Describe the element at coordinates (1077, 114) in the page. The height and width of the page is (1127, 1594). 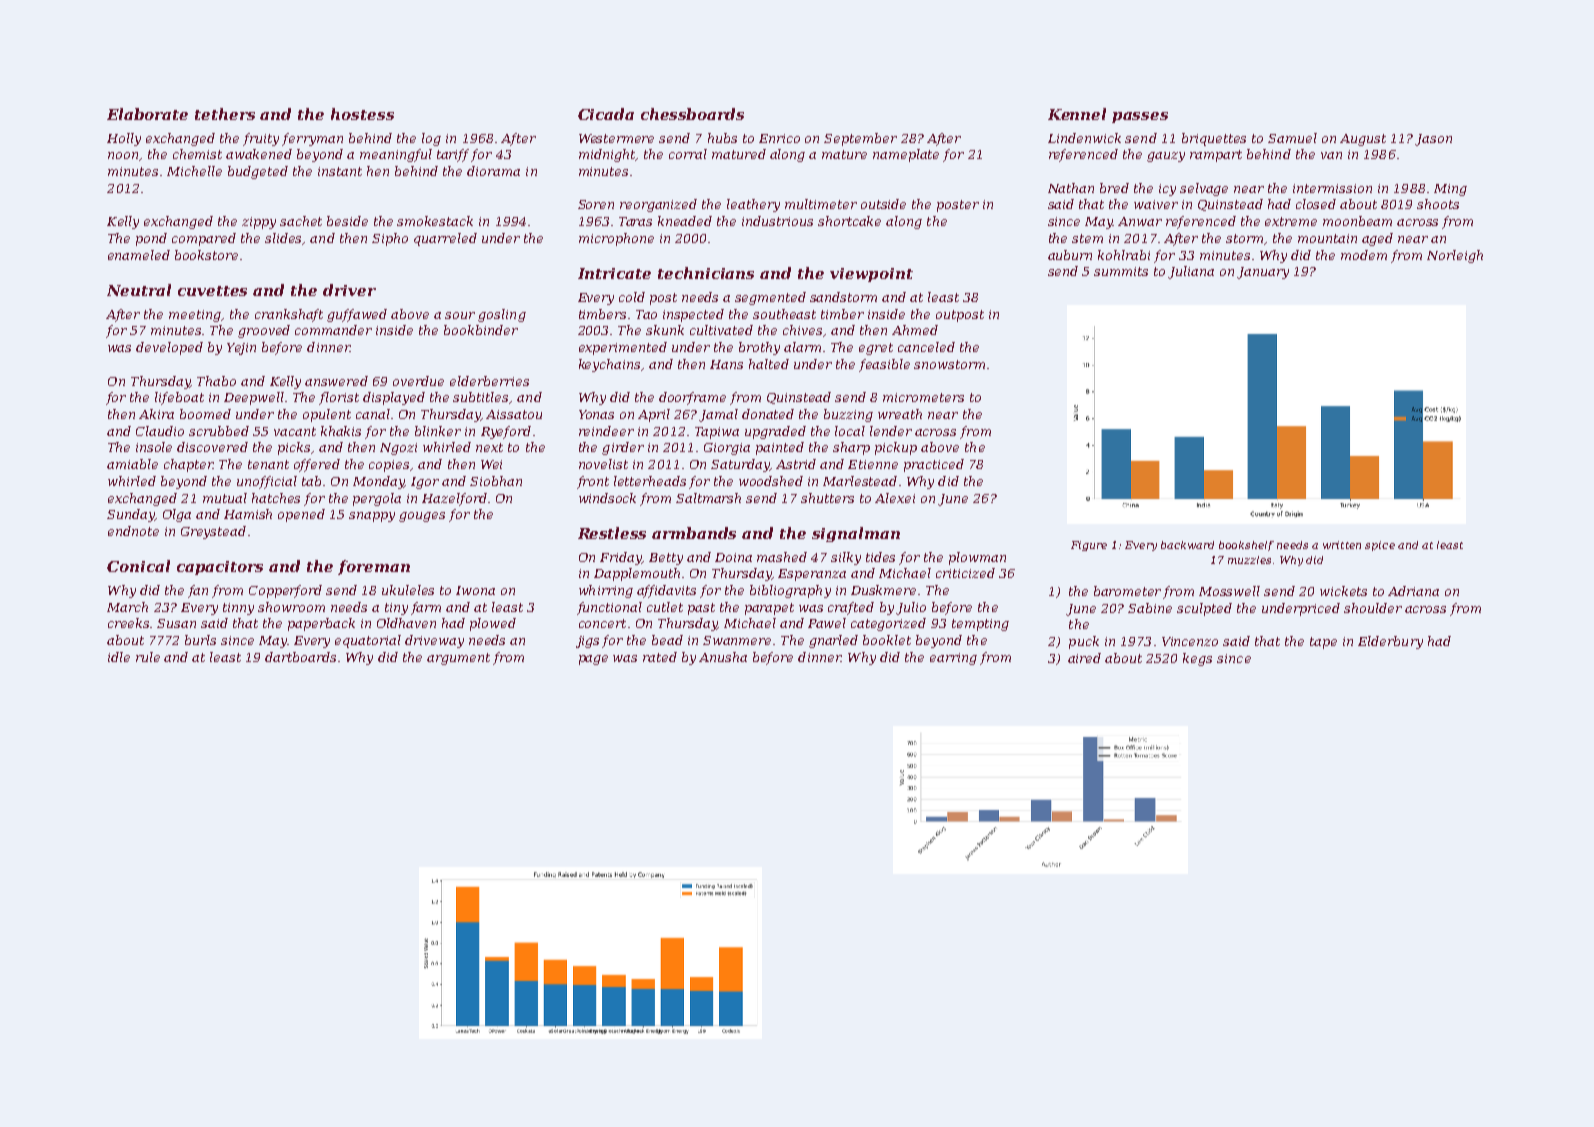
I see `Kennel` at that location.
